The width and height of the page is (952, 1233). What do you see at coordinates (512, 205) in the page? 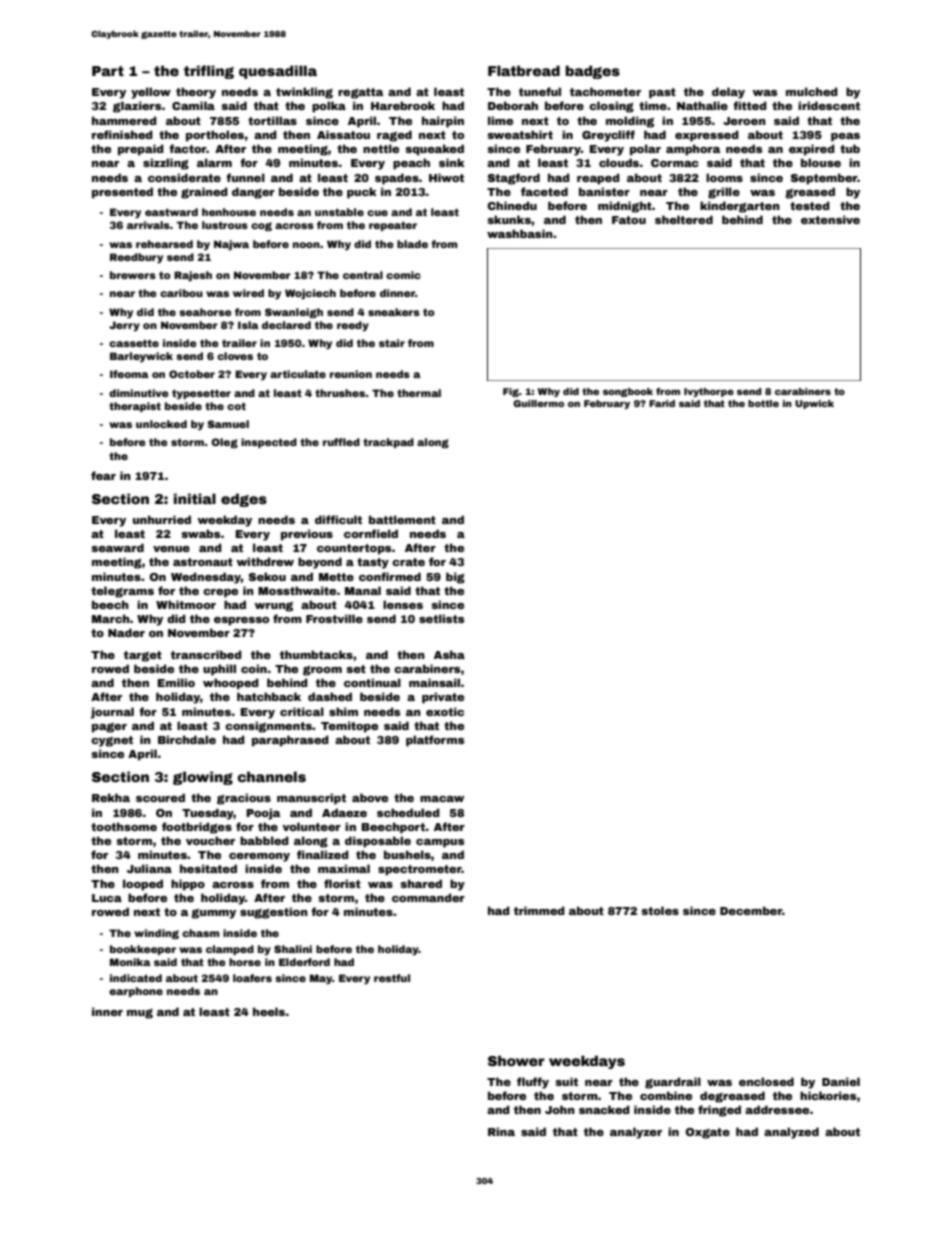
I see `Chinedu` at bounding box center [512, 205].
